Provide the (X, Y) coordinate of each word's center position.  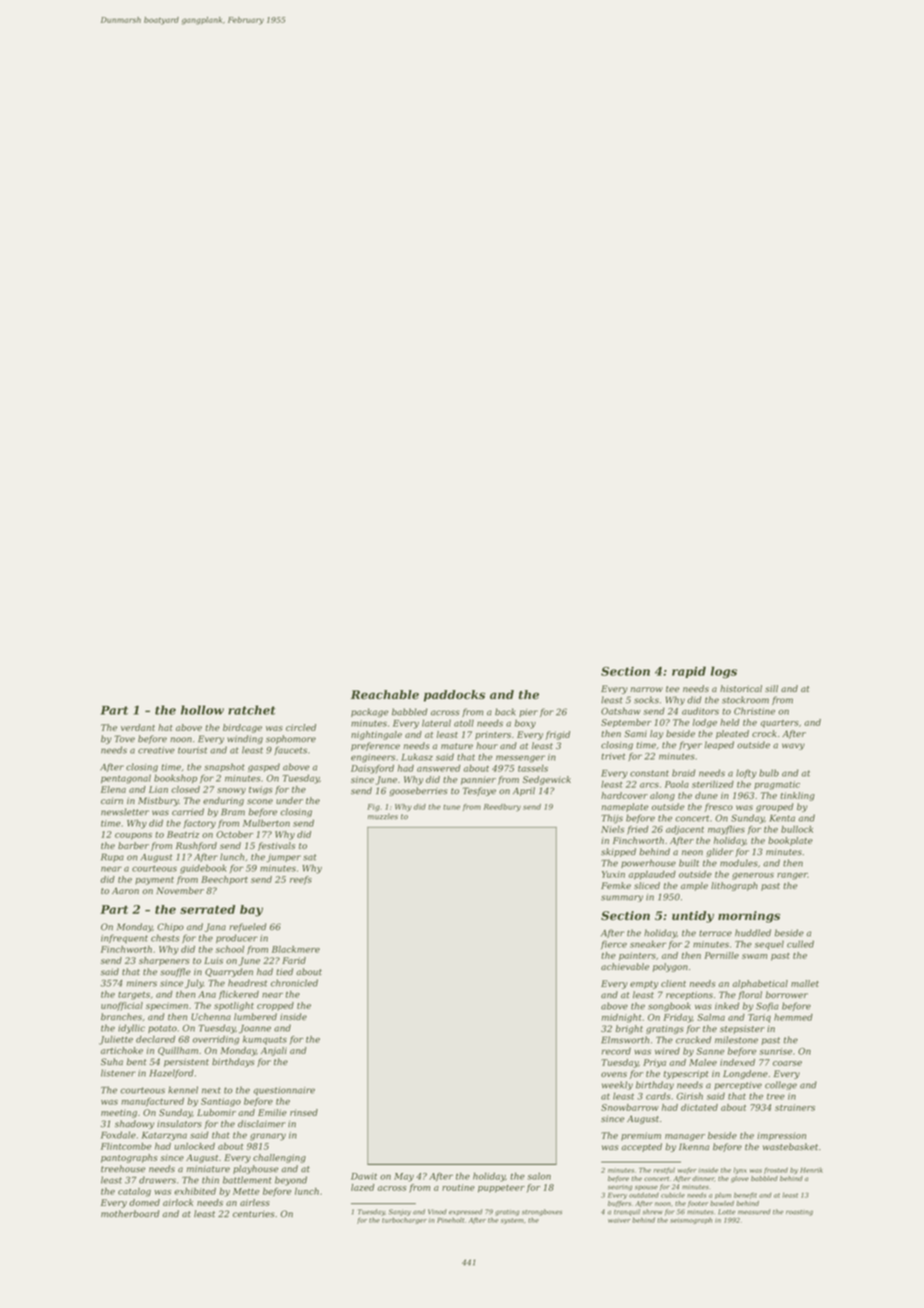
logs (724, 672)
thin (210, 1180)
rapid (689, 672)
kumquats (265, 1040)
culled (800, 944)
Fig (373, 808)
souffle (175, 972)
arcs (649, 785)
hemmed (793, 1017)
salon (539, 1176)
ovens (614, 1074)
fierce (614, 944)
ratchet (252, 710)
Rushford (196, 846)
